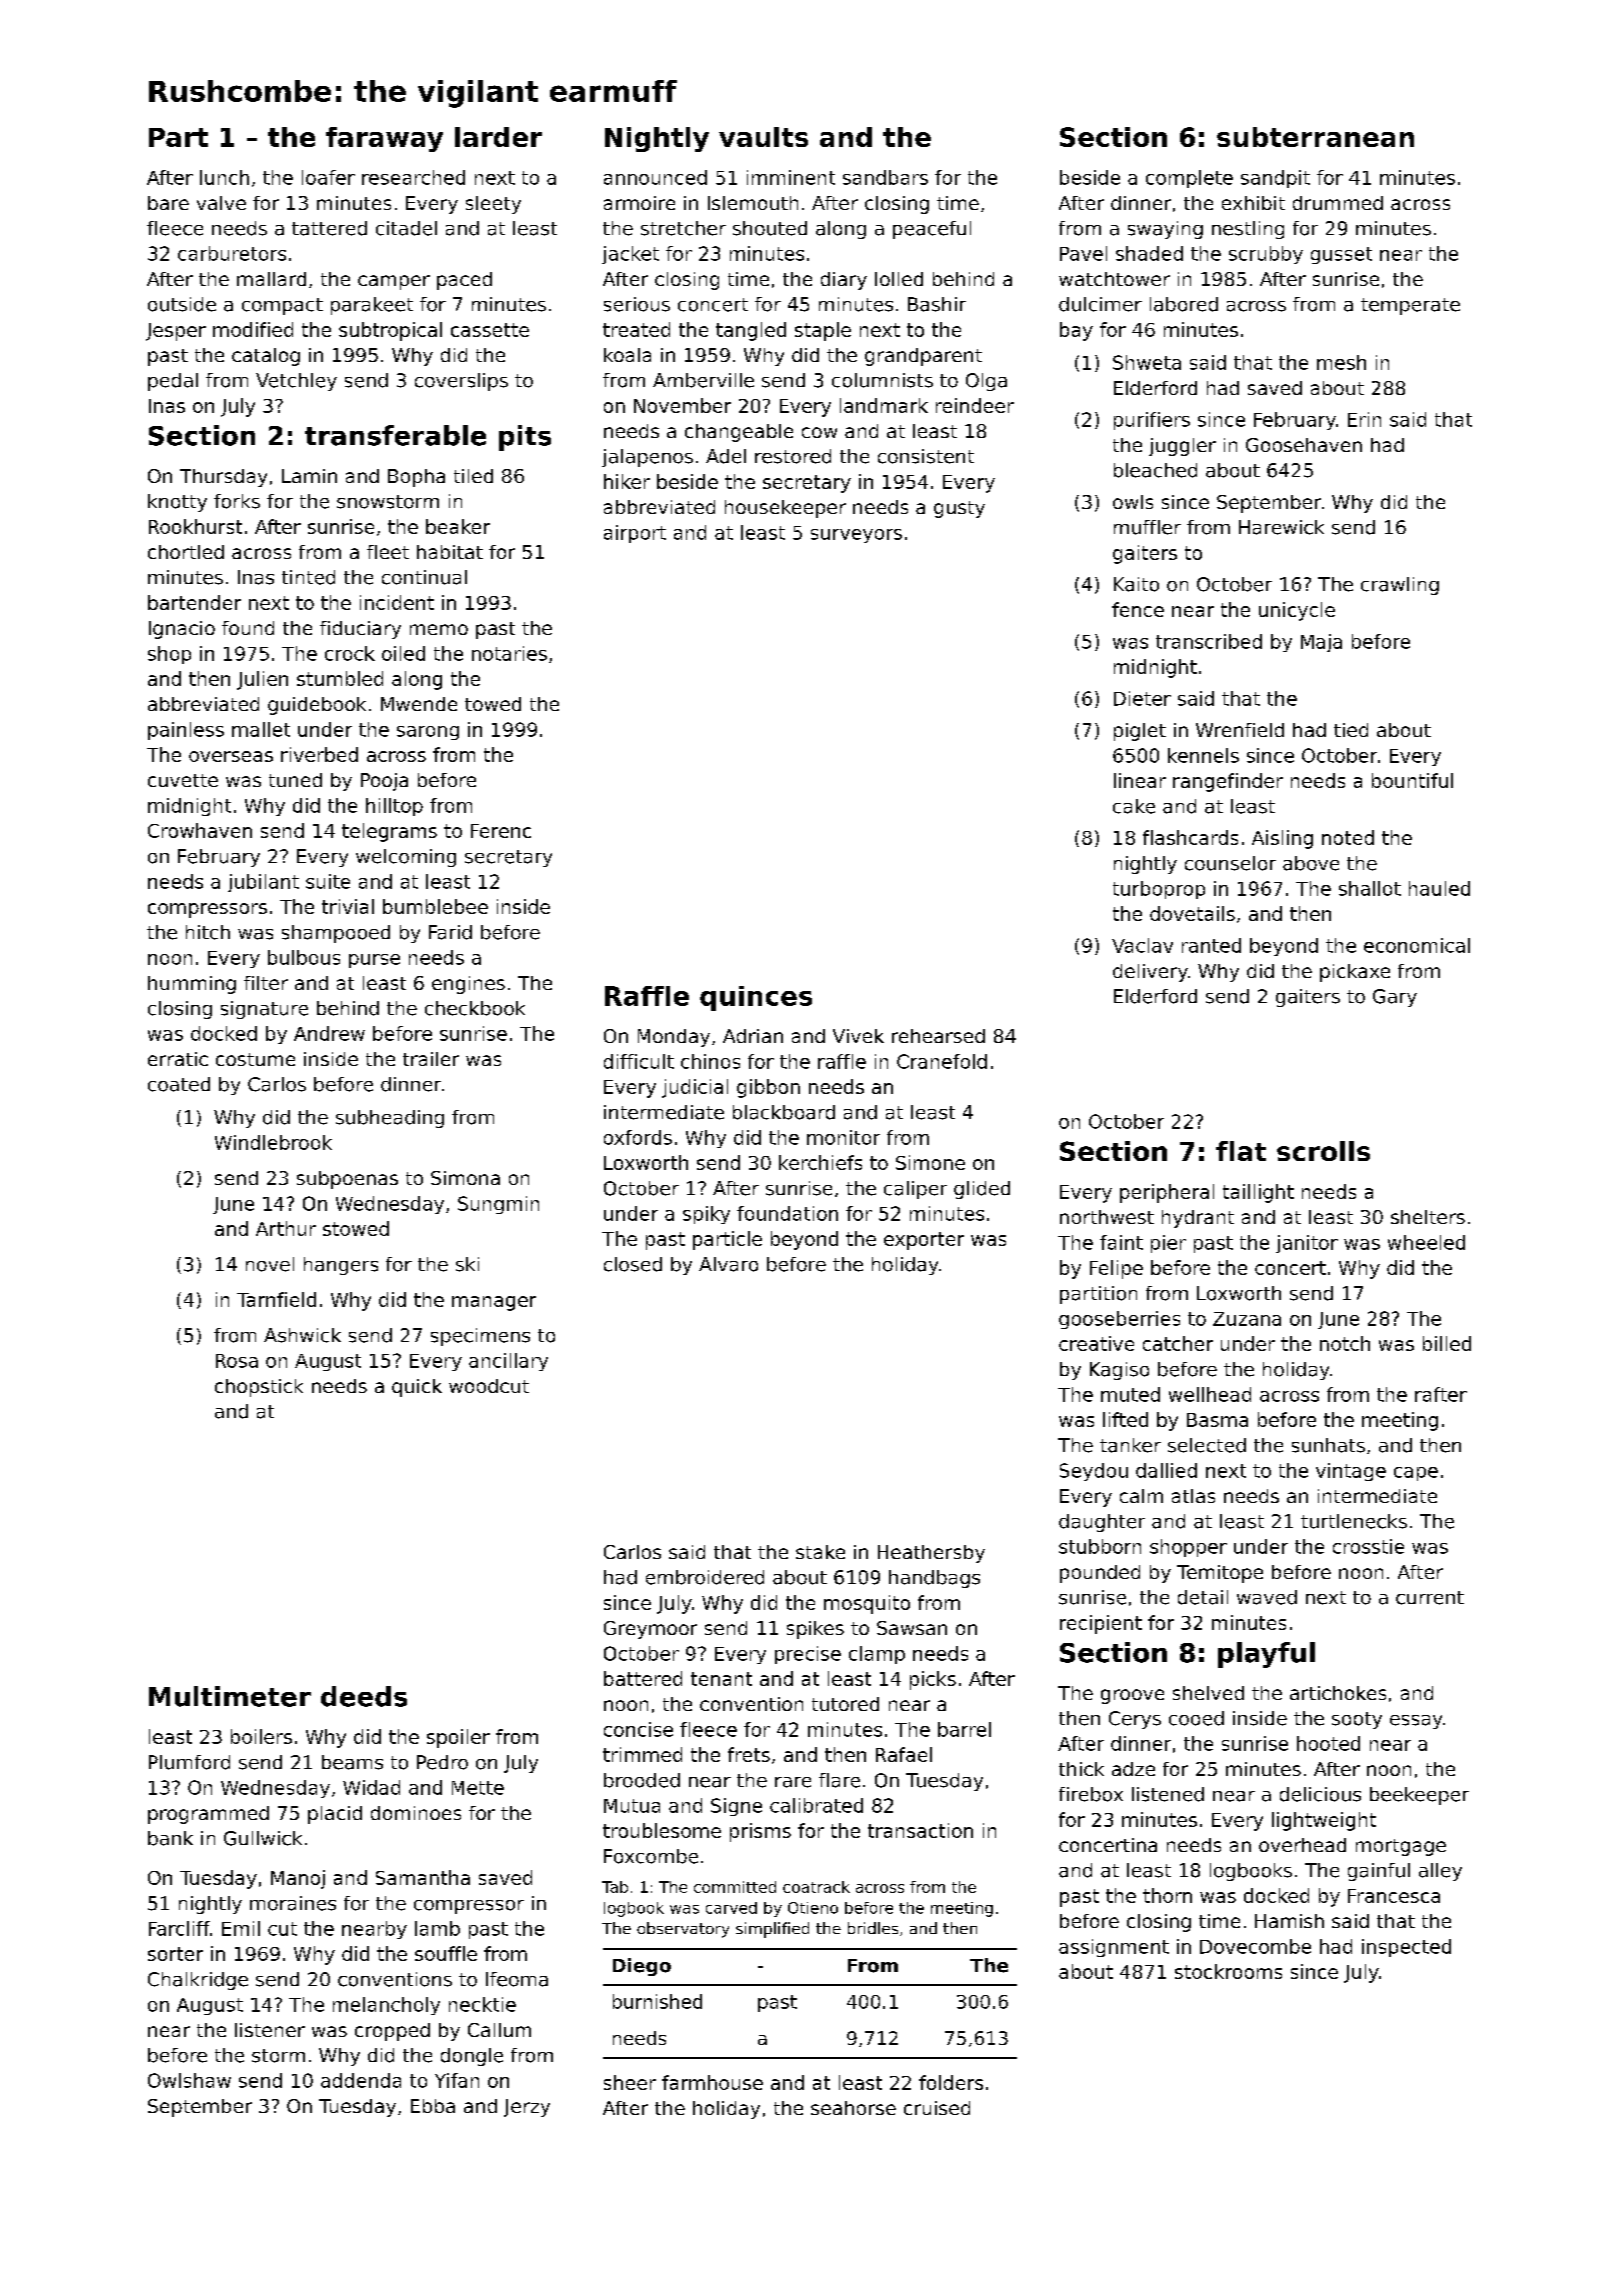  What do you see at coordinates (820, 1552) in the page?
I see `stake` at bounding box center [820, 1552].
